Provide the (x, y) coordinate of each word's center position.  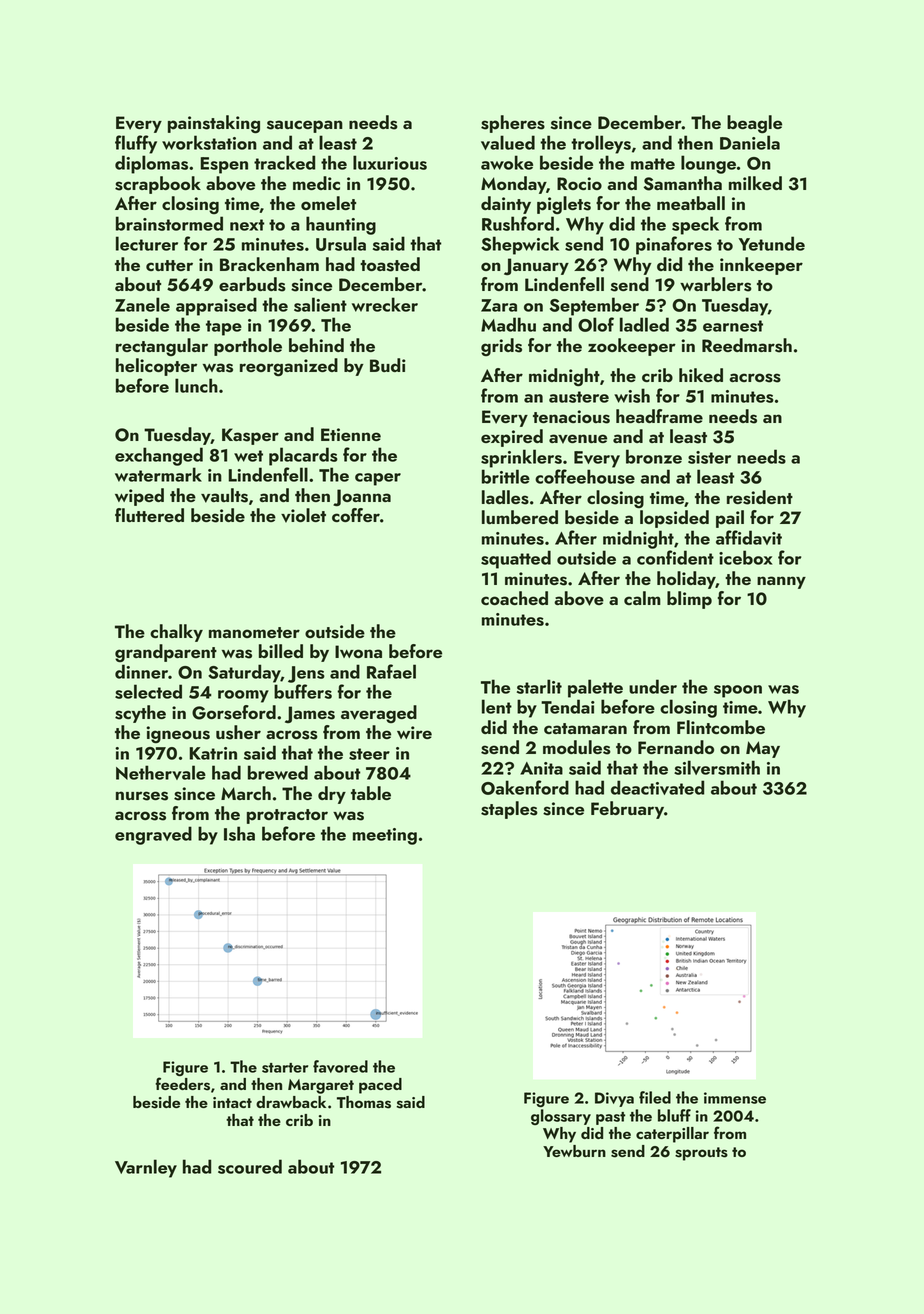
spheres (513, 124)
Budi (388, 365)
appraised (216, 306)
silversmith (717, 767)
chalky (176, 633)
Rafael (391, 671)
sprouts (701, 1154)
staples (509, 810)
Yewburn (574, 1151)
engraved (153, 835)
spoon (738, 691)
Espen (224, 165)
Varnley (146, 1168)
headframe (659, 416)
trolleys (601, 144)
